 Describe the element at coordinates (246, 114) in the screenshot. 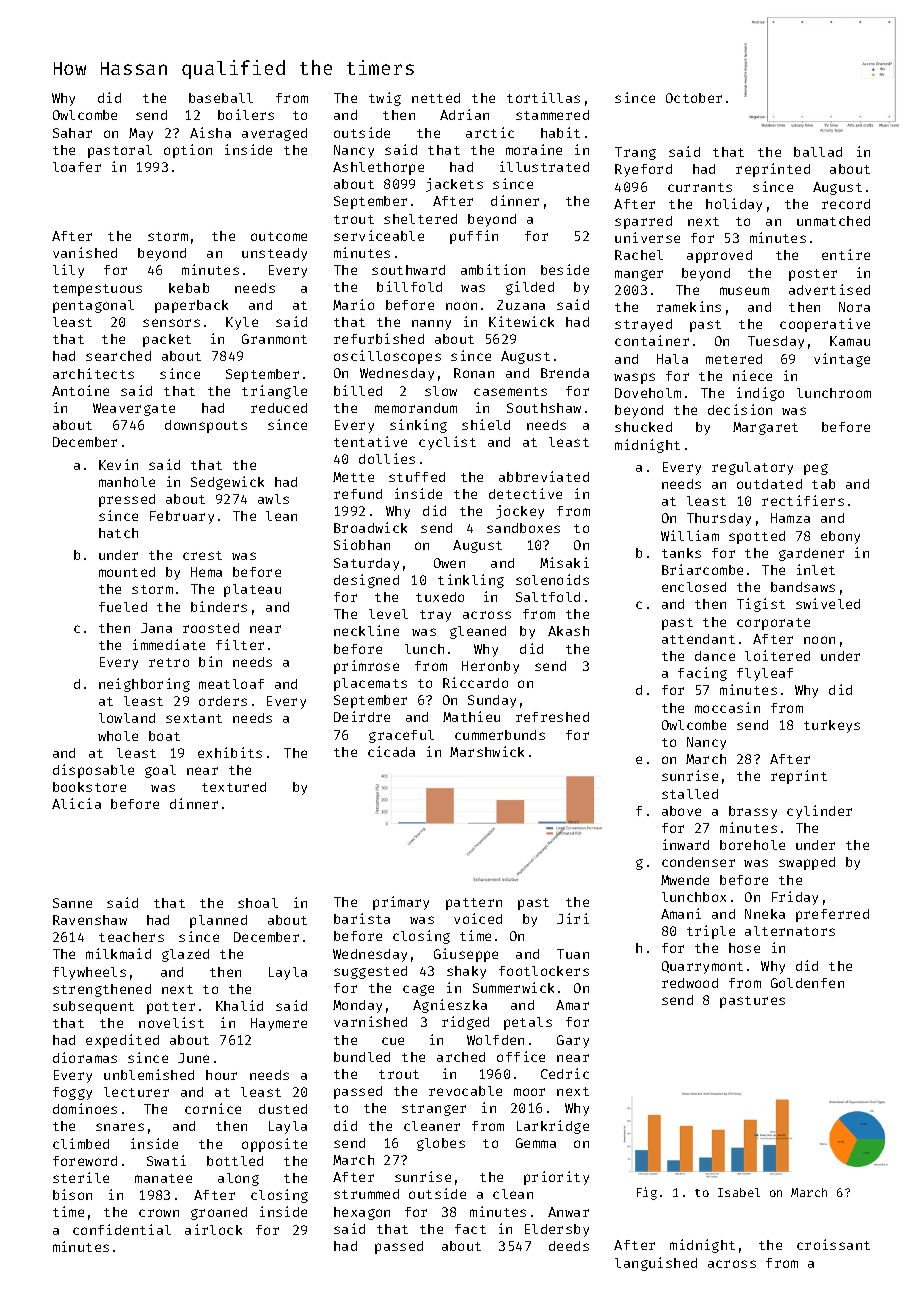

I see `boilers` at that location.
